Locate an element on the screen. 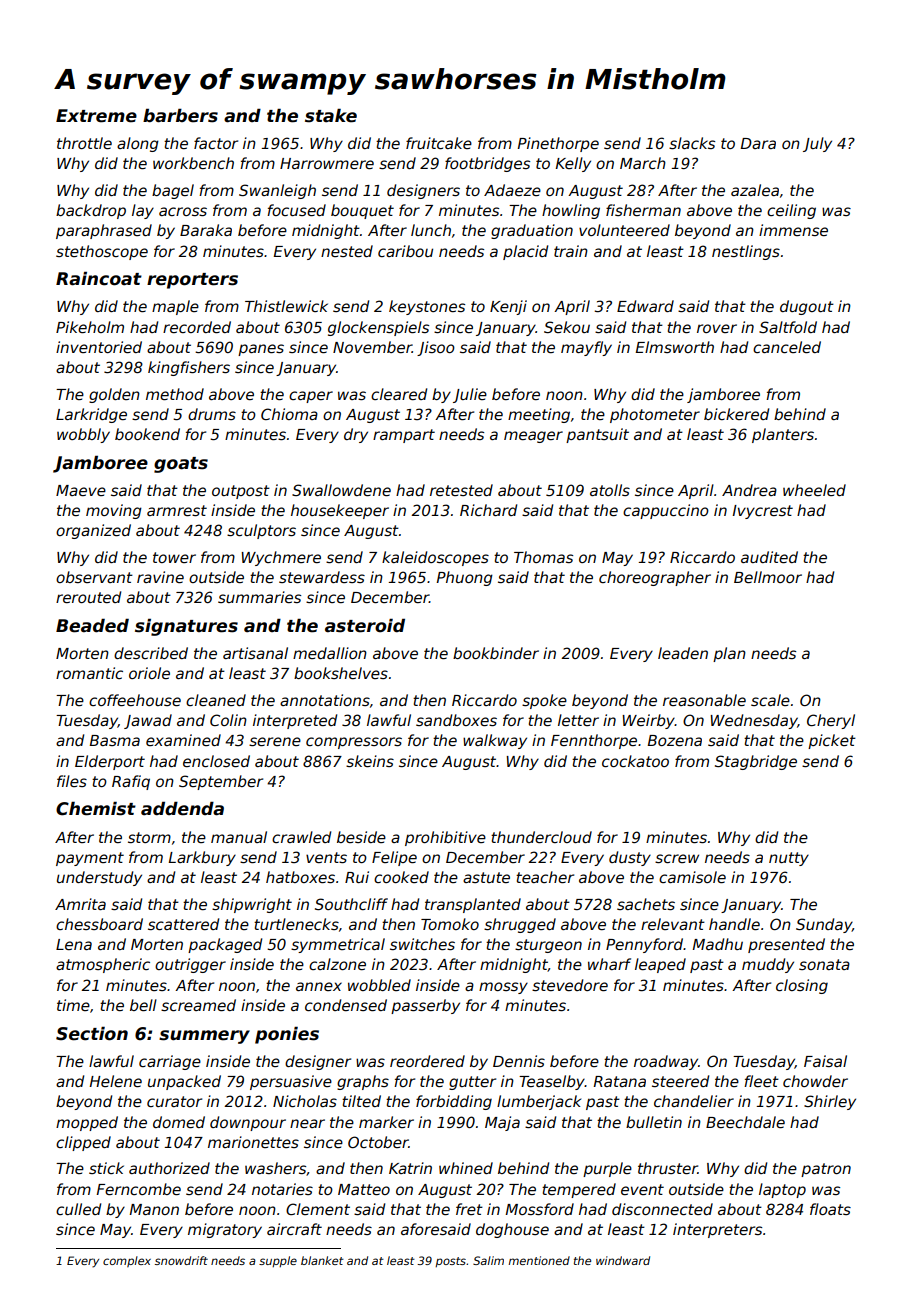 This screenshot has height=1308, width=924. windward is located at coordinates (623, 1260).
